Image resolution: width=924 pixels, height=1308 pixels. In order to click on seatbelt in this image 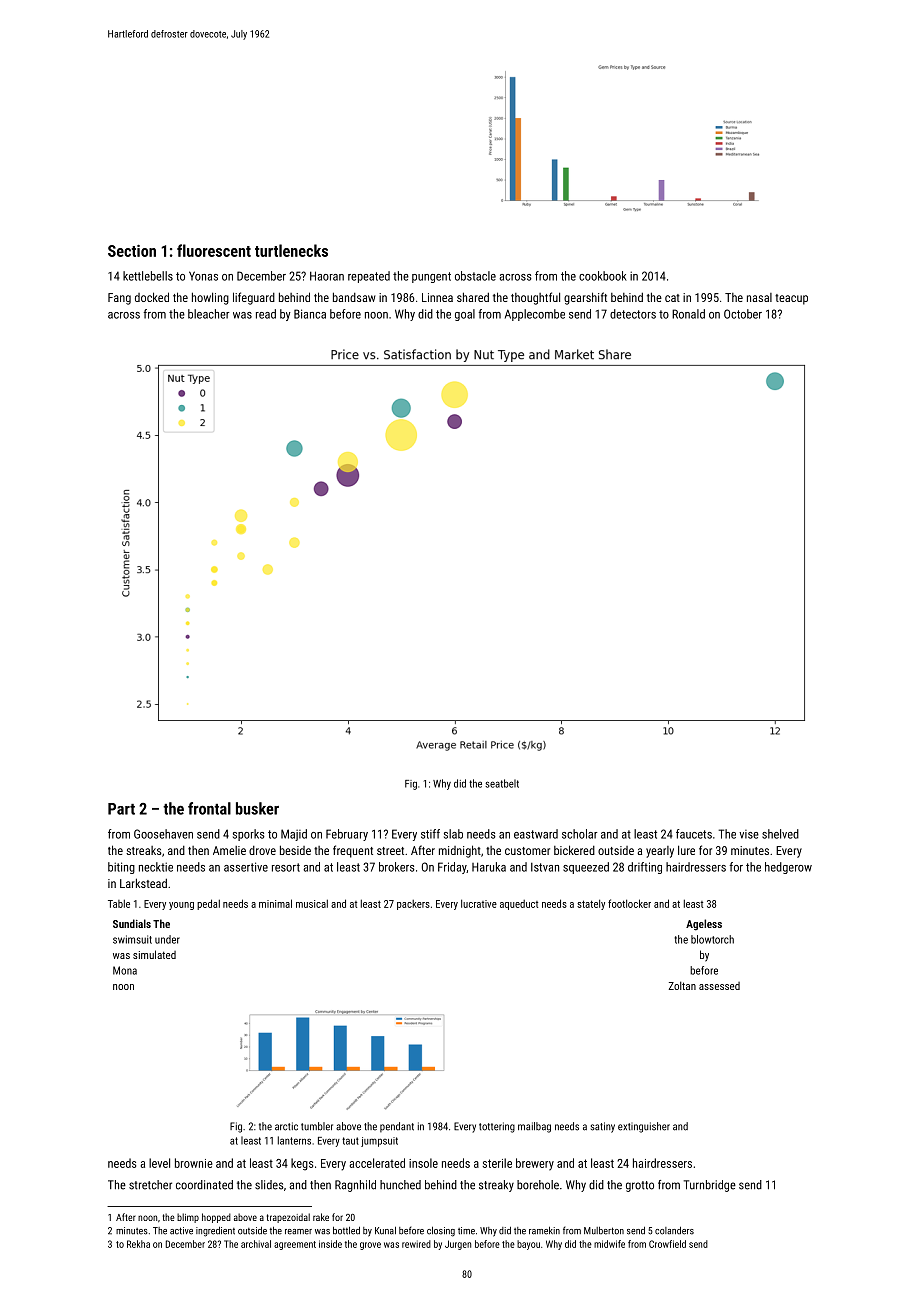, I will do `click(502, 783)`.
